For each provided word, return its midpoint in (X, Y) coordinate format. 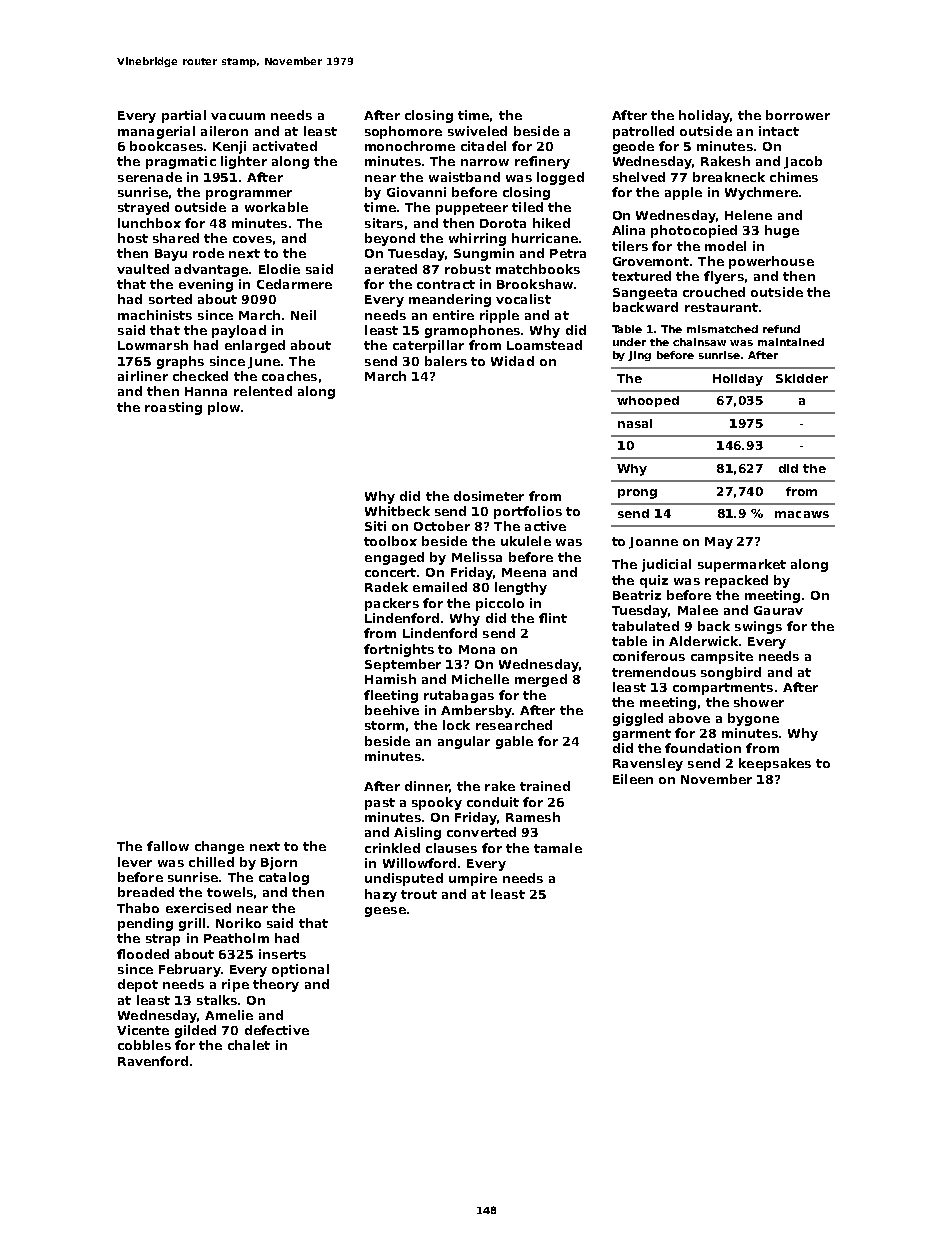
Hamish (390, 679)
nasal (635, 423)
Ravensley (648, 764)
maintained (791, 342)
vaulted (143, 269)
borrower (798, 115)
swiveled (477, 131)
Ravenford (153, 1061)
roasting (173, 408)
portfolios (528, 512)
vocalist (523, 299)
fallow (168, 846)
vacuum (238, 116)
